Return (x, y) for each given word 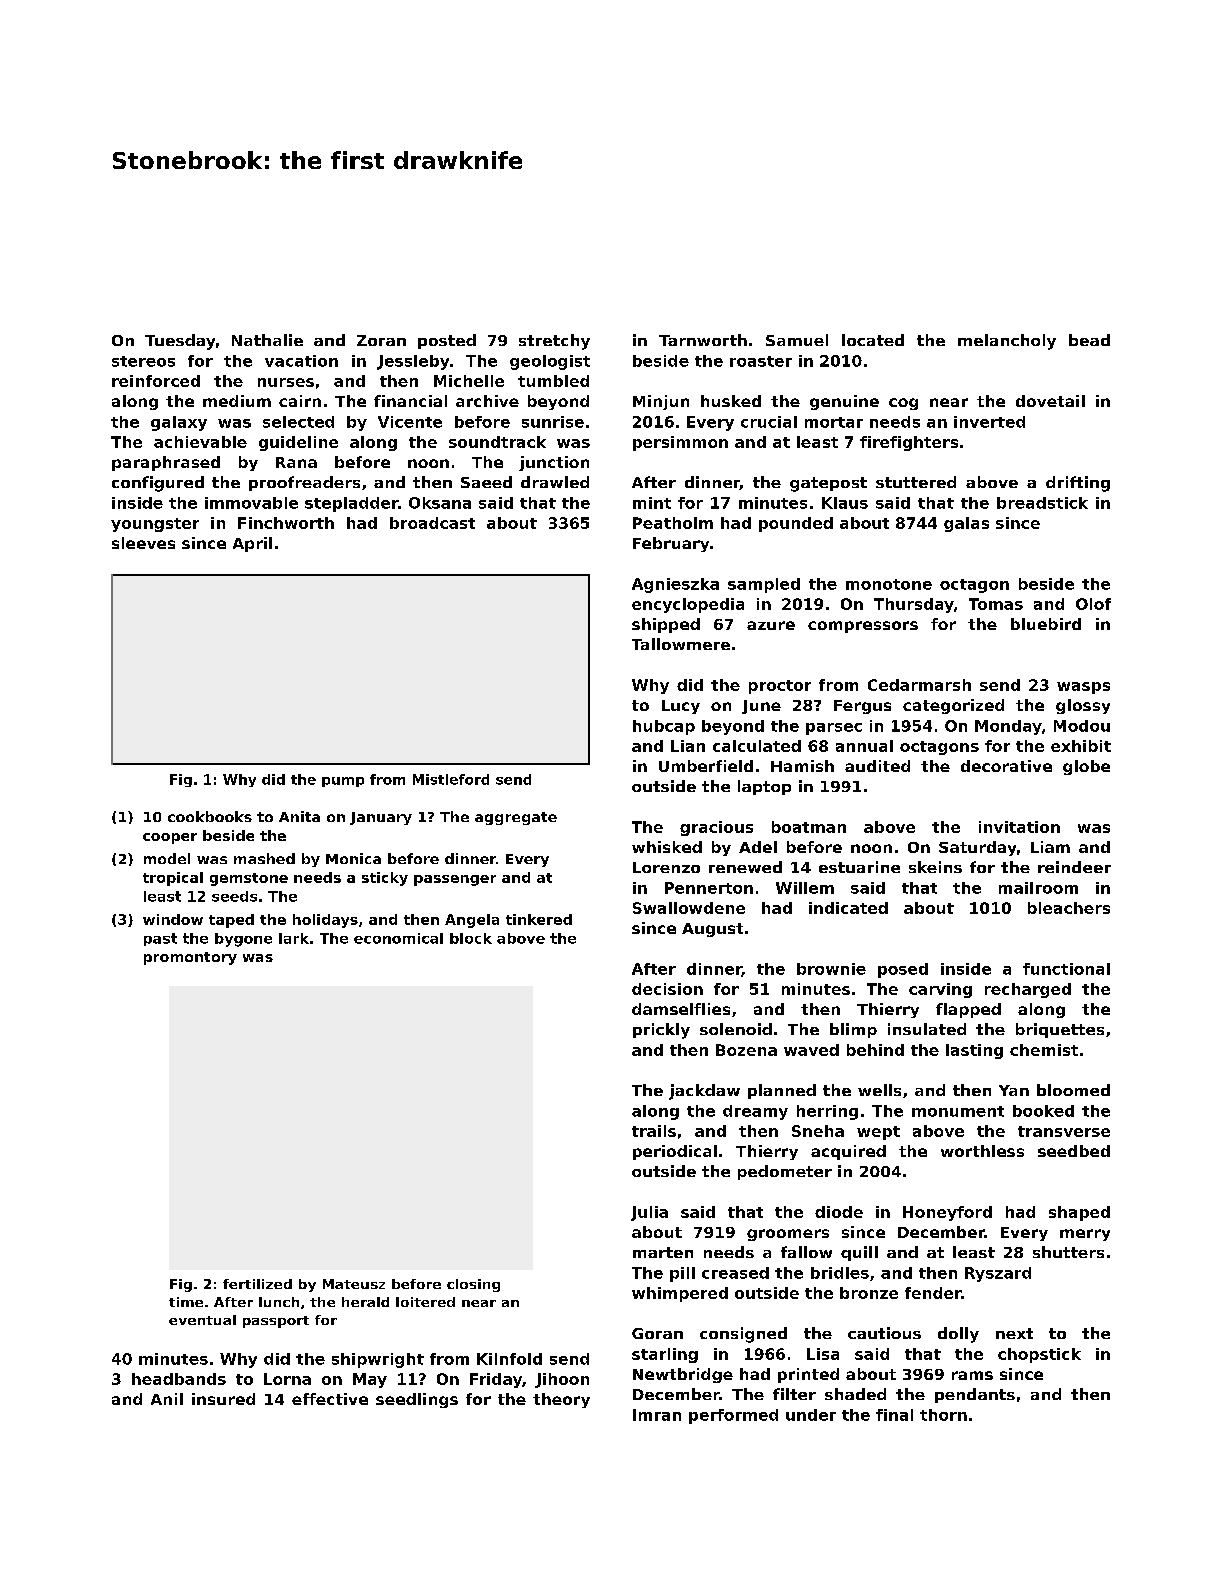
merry (1085, 1235)
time (186, 1302)
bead (1089, 340)
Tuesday (180, 342)
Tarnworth (703, 340)
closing (473, 1285)
